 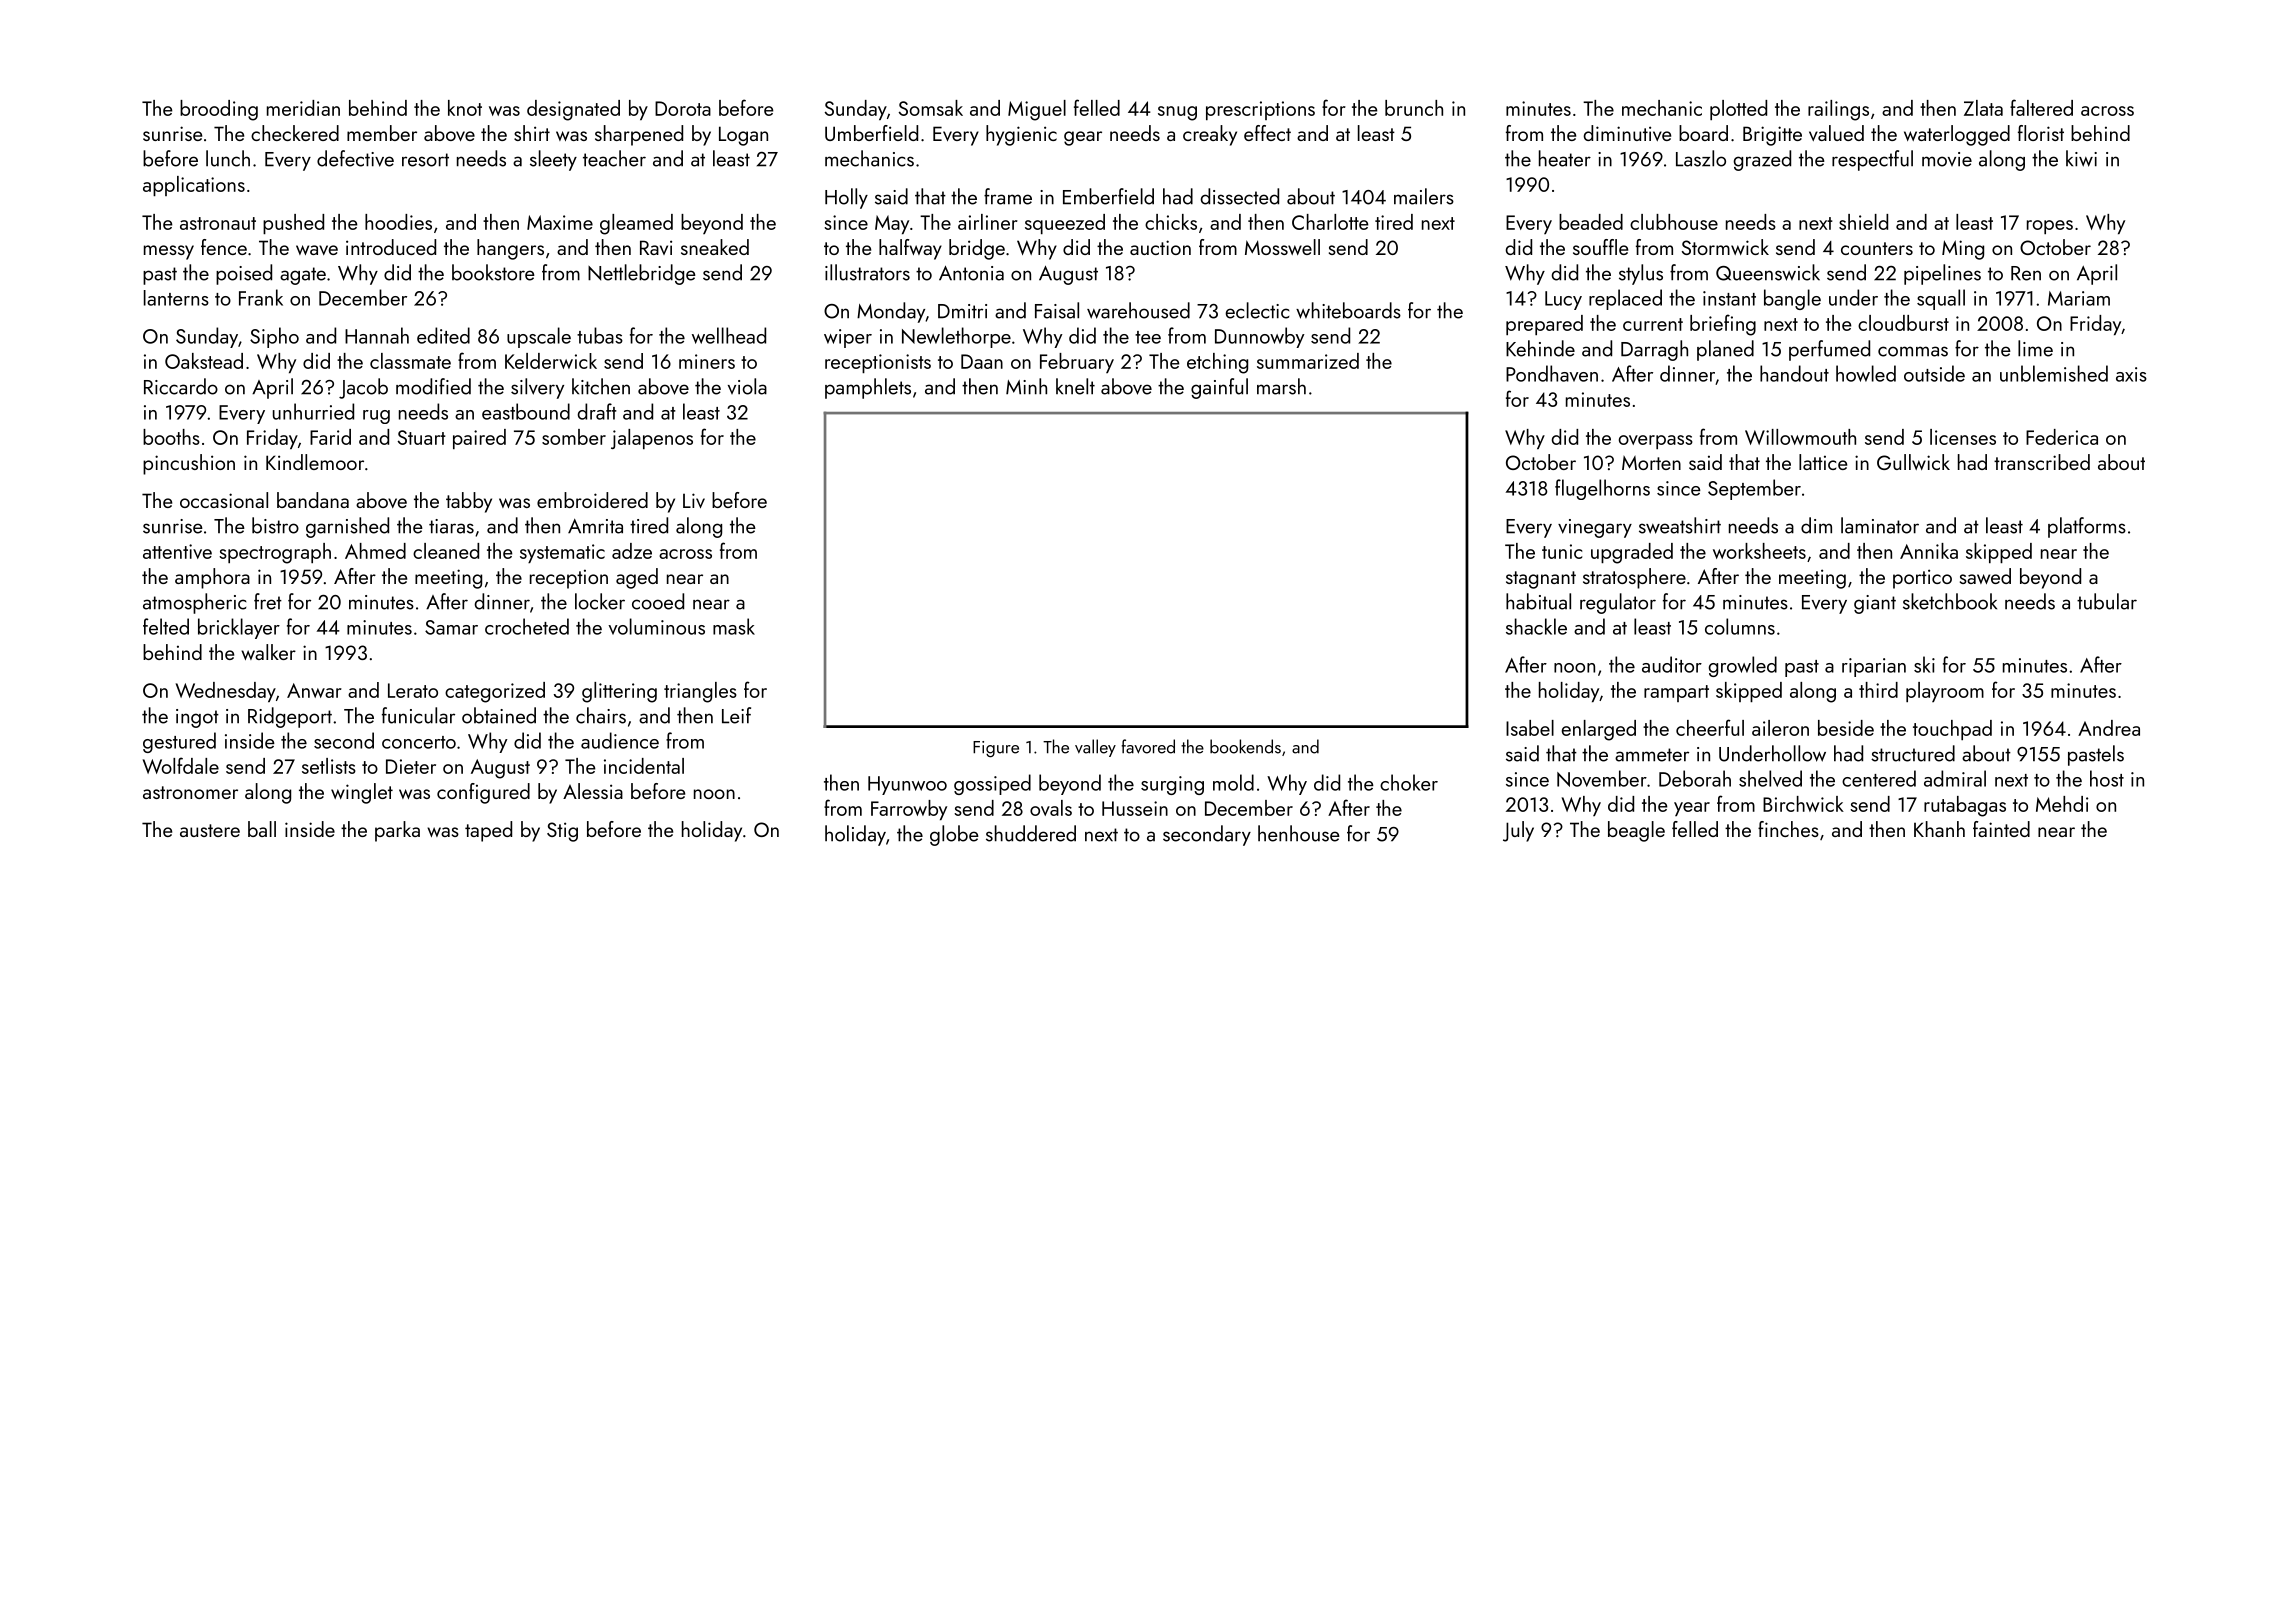 What do you see at coordinates (1939, 829) in the document?
I see `Khanh` at bounding box center [1939, 829].
